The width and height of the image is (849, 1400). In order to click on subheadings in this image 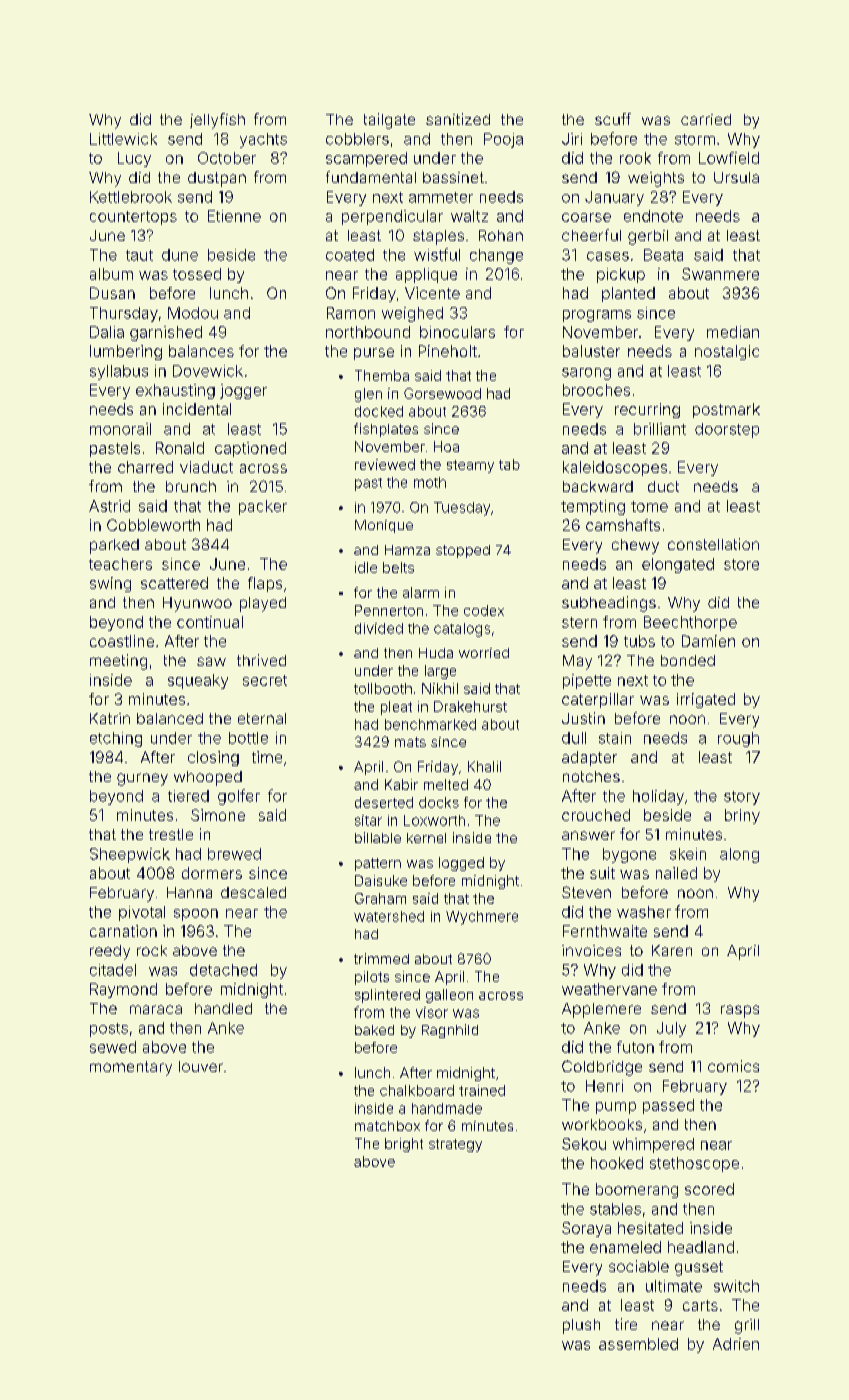, I will do `click(609, 604)`.
